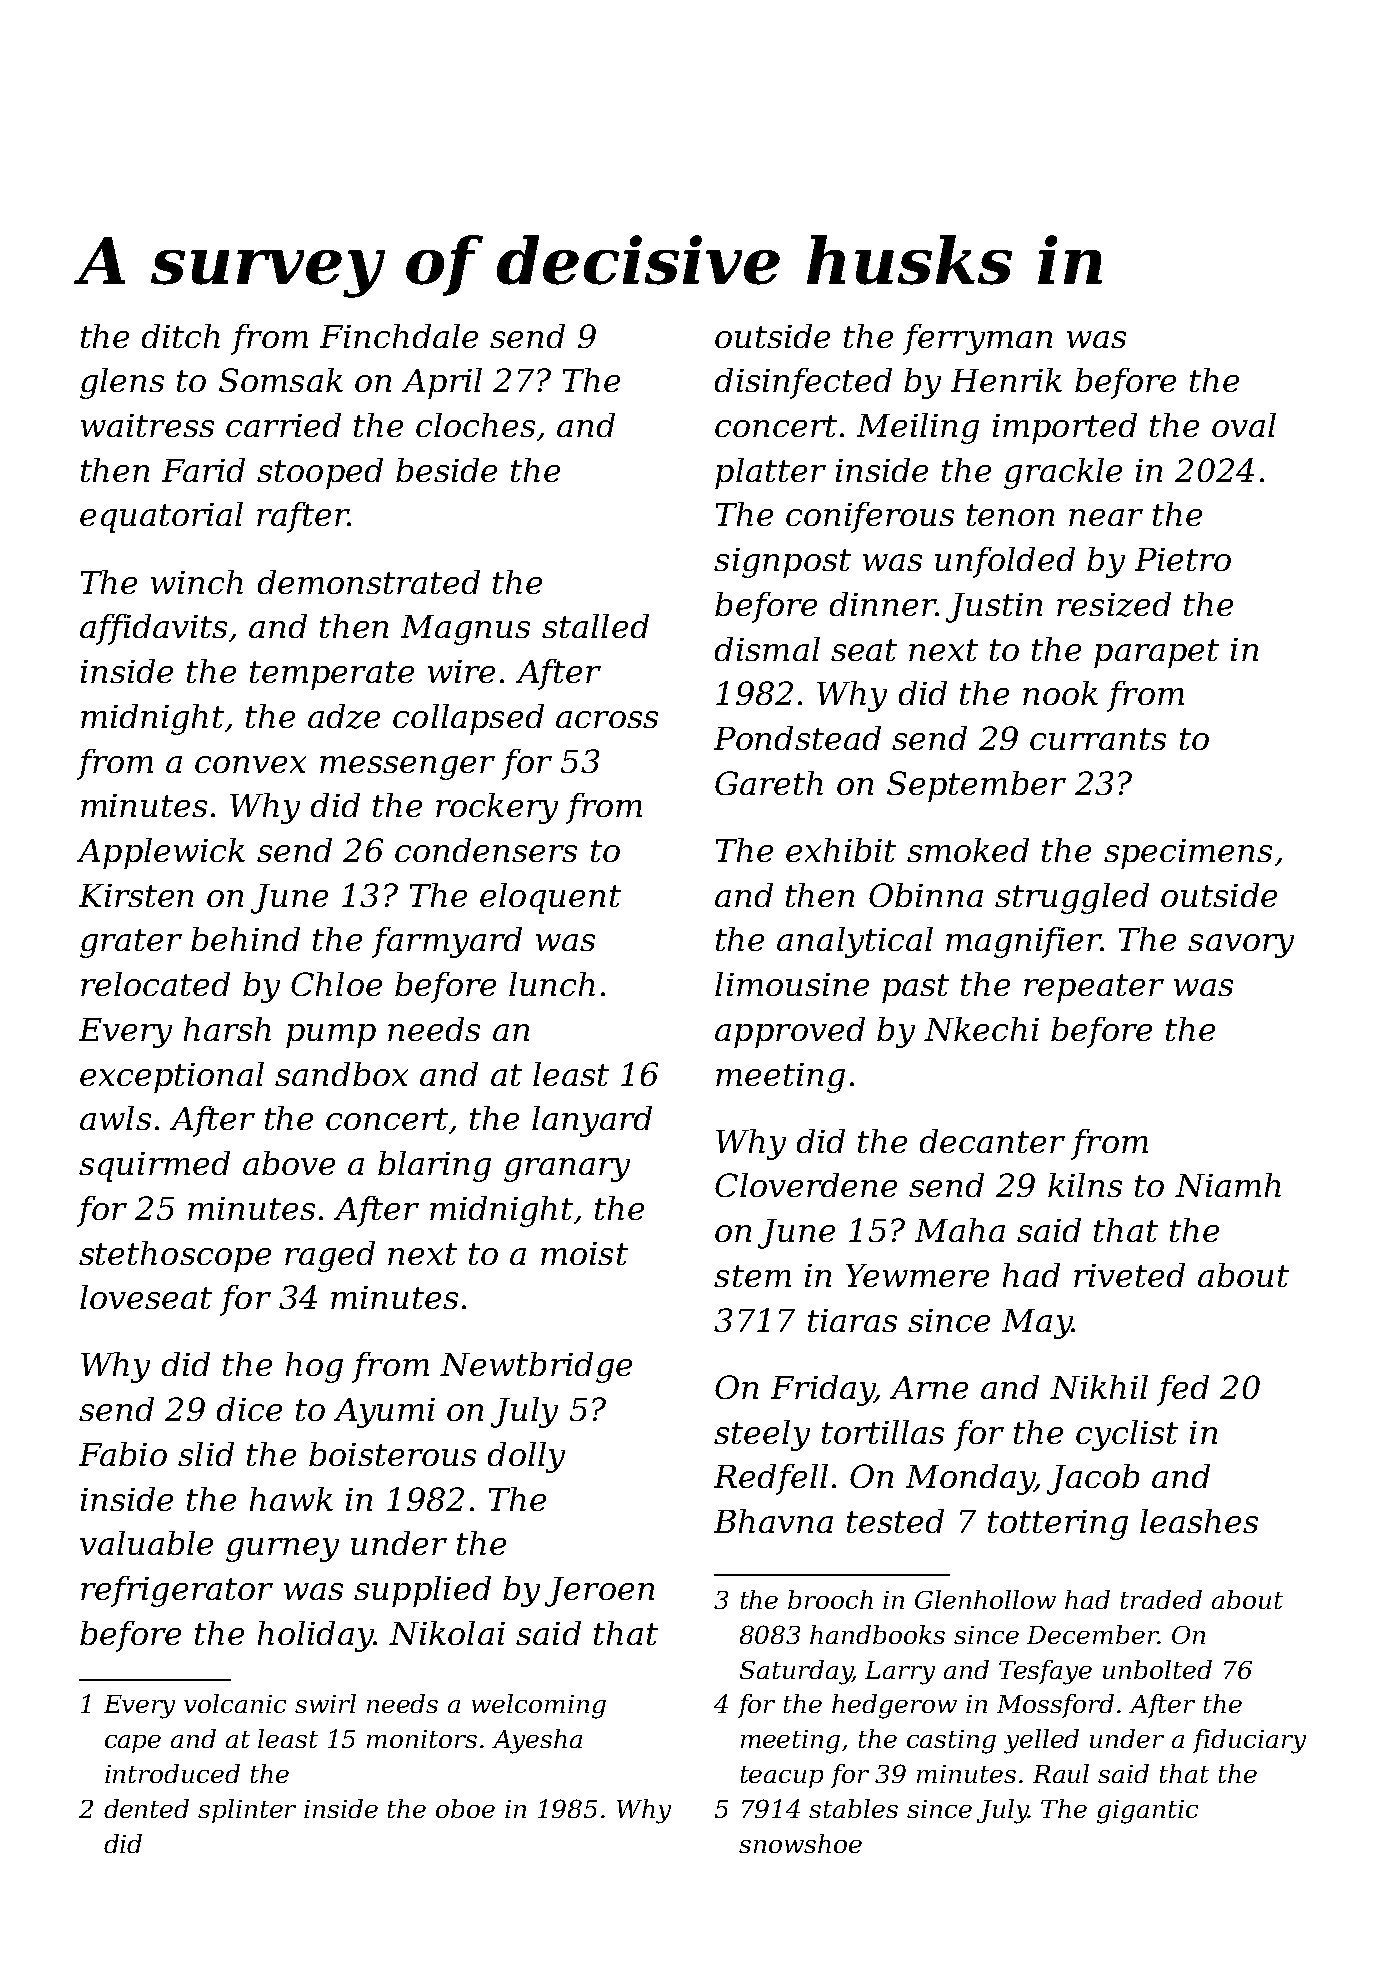  What do you see at coordinates (399, 336) in the screenshot?
I see `Finchdale` at bounding box center [399, 336].
